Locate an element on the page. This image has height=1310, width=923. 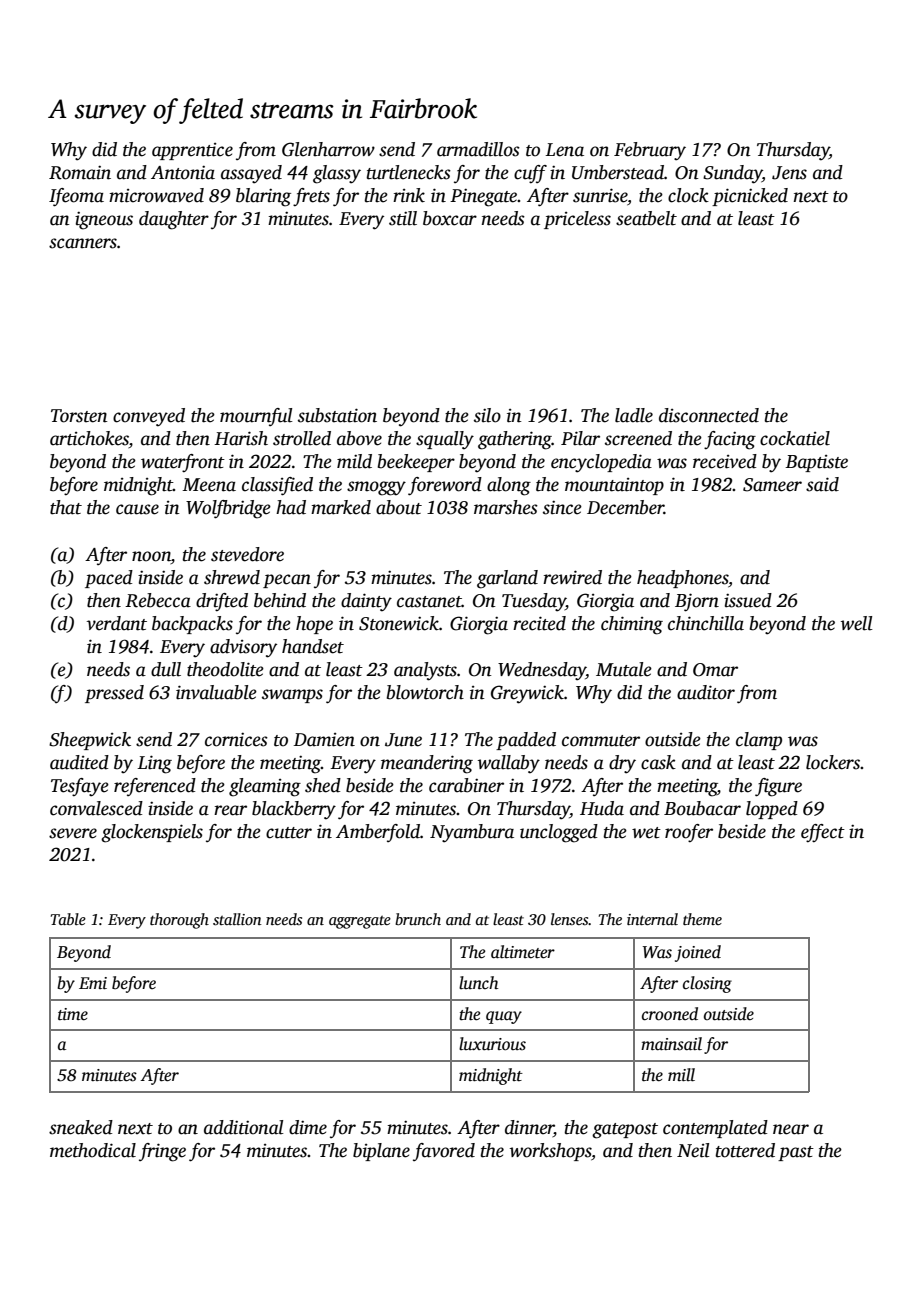
Omar is located at coordinates (715, 670).
